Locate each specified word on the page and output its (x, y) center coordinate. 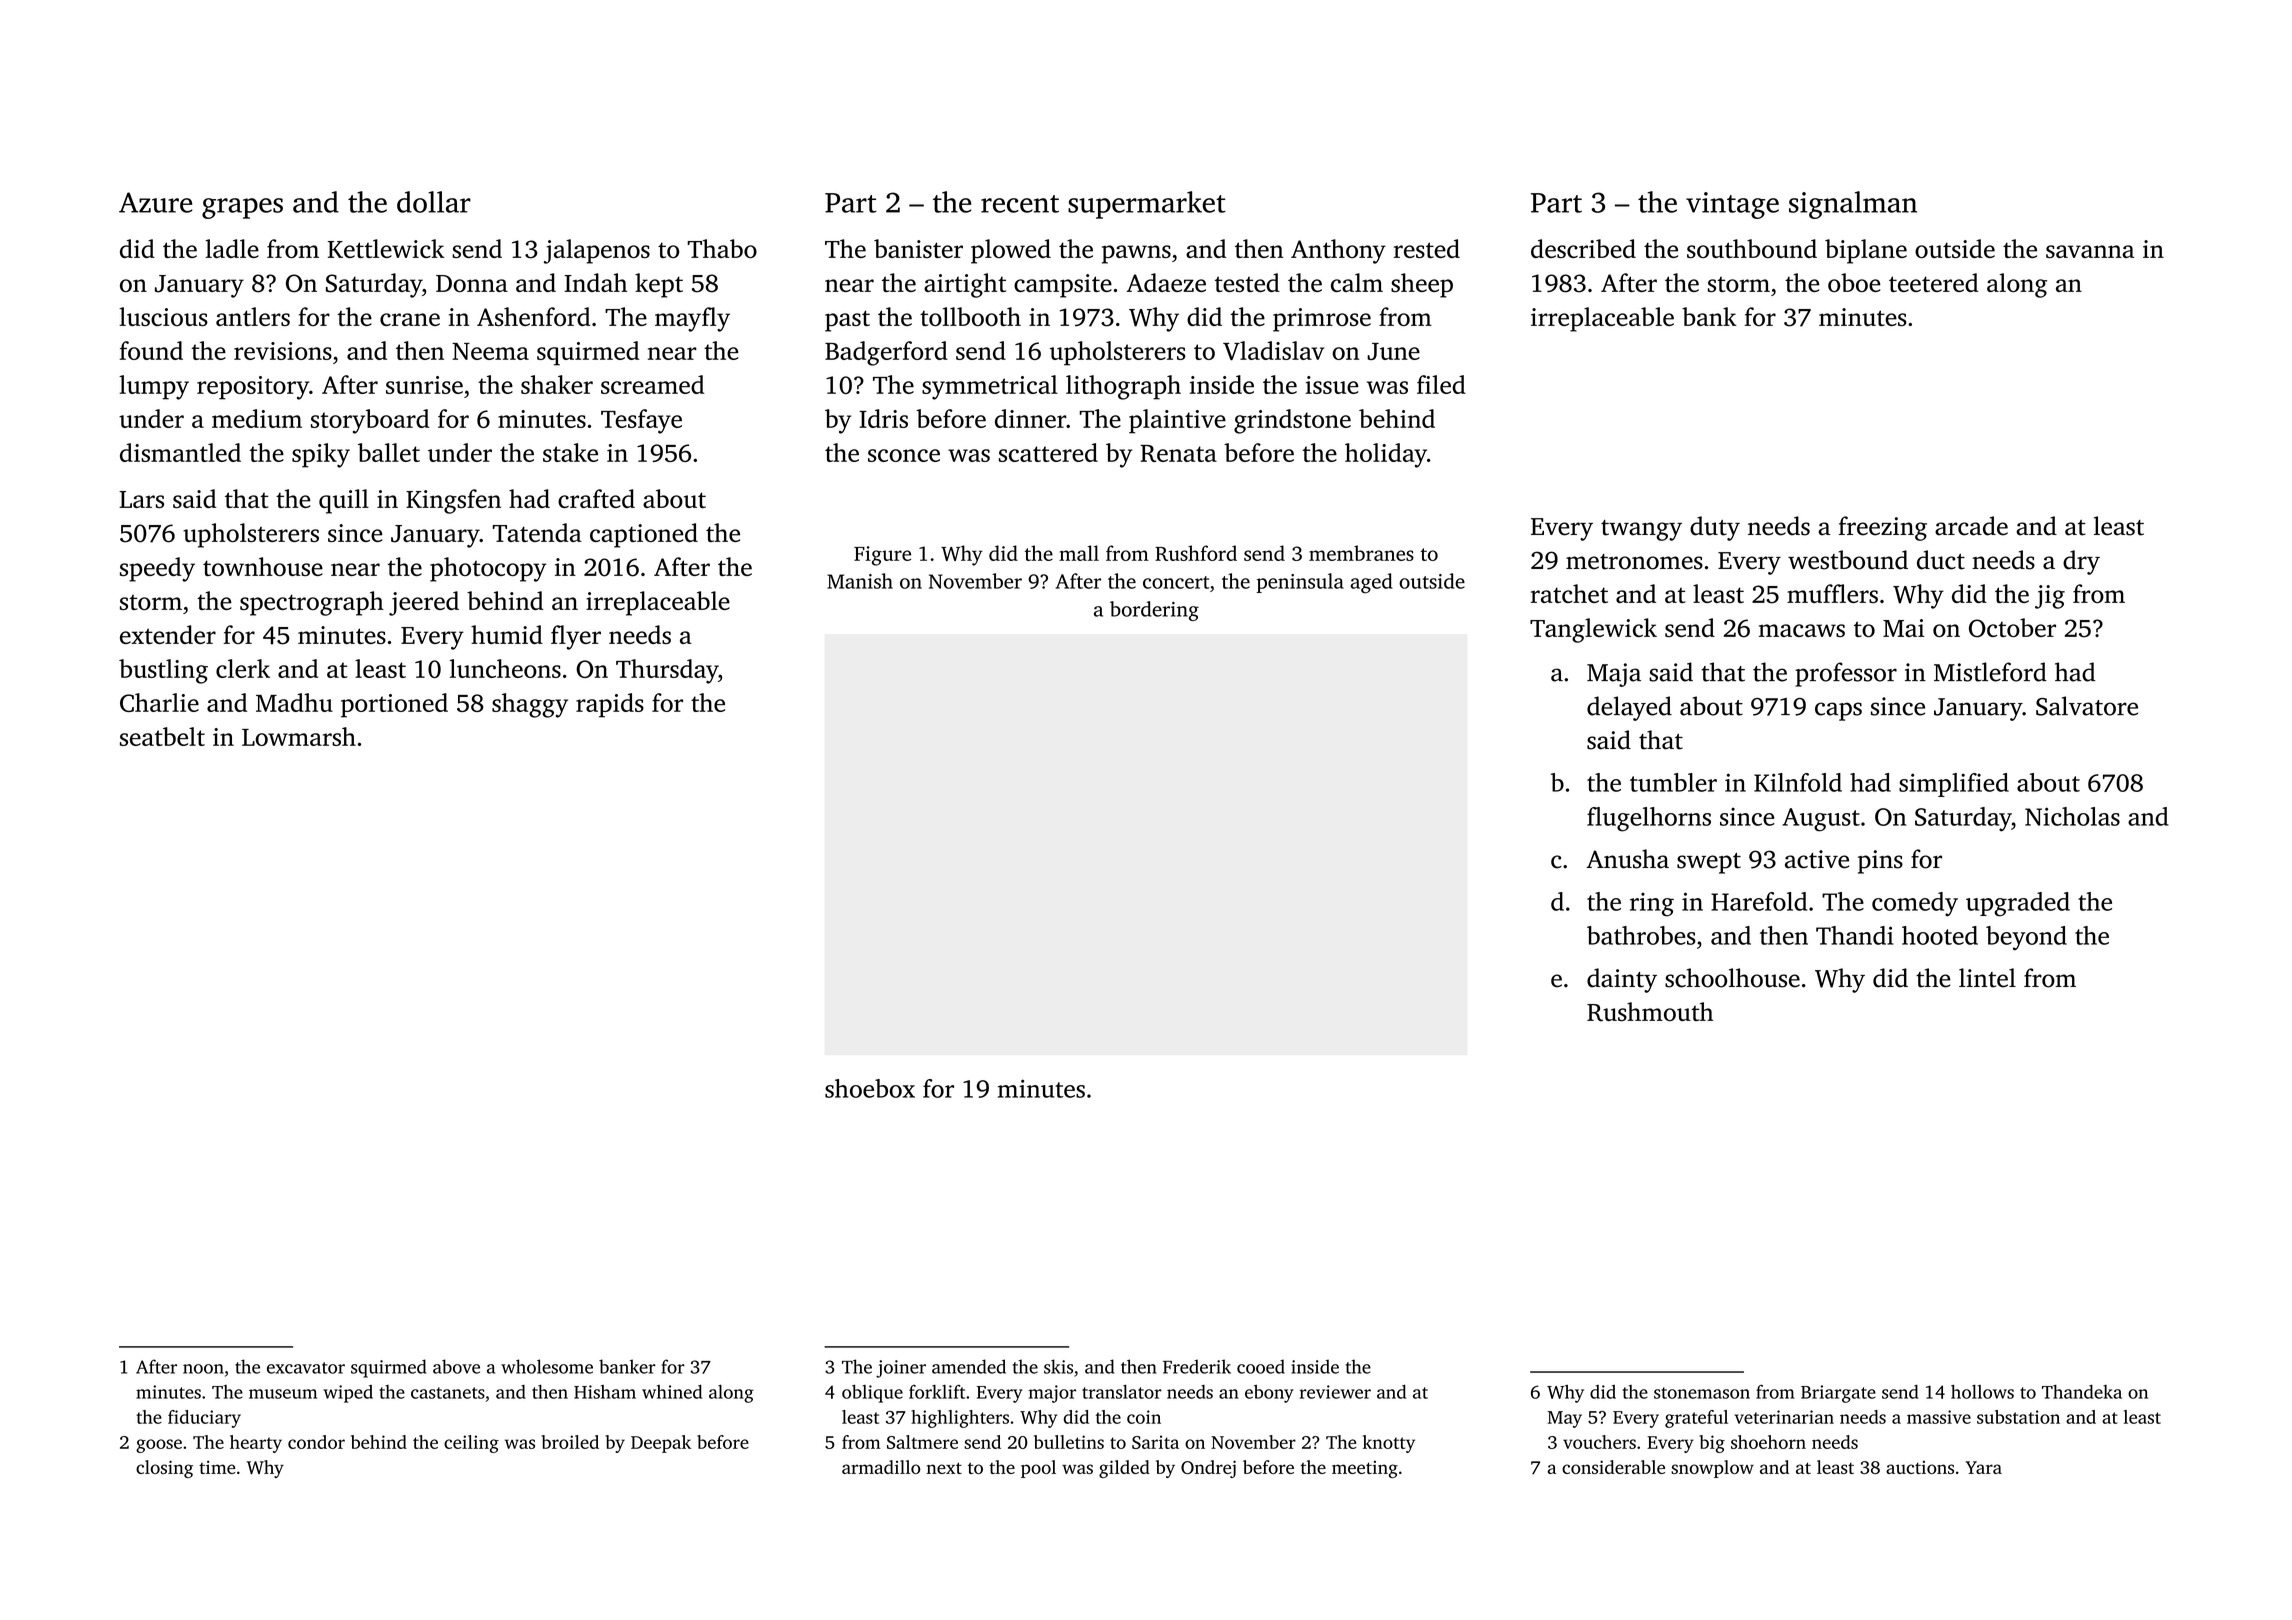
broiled (570, 1442)
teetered (1934, 282)
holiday (1386, 455)
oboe (1854, 282)
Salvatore (2087, 706)
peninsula (1300, 583)
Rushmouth (1650, 1012)
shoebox (870, 1088)
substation (2018, 1417)
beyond (2026, 938)
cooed (1261, 1366)
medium (257, 418)
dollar (434, 202)
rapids (610, 705)
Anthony (1338, 251)
